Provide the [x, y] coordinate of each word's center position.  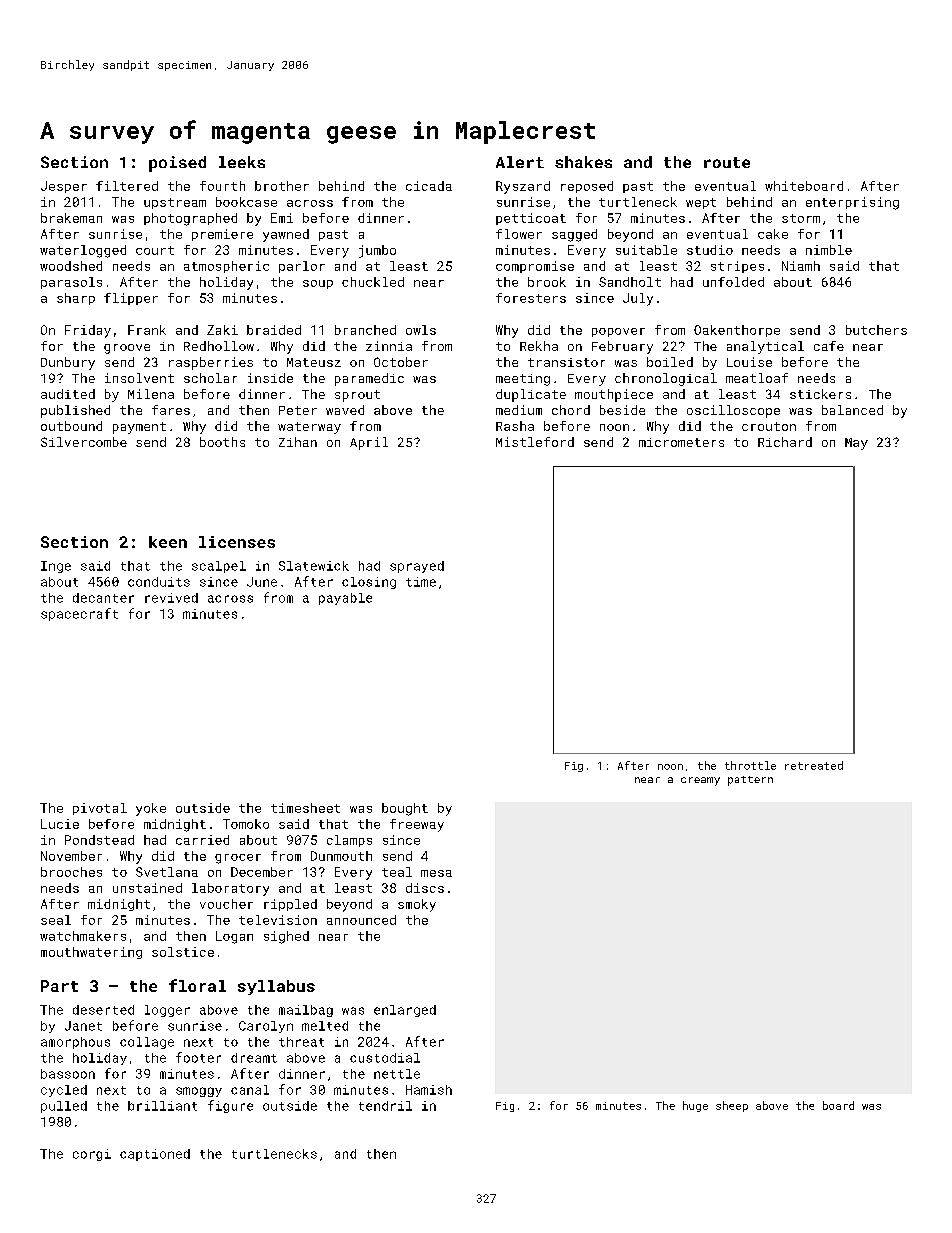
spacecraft [79, 614]
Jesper [64, 187]
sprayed [417, 567]
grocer [238, 859]
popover [618, 332]
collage [147, 1043]
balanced [852, 410]
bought [405, 809]
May [856, 444]
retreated [814, 765]
